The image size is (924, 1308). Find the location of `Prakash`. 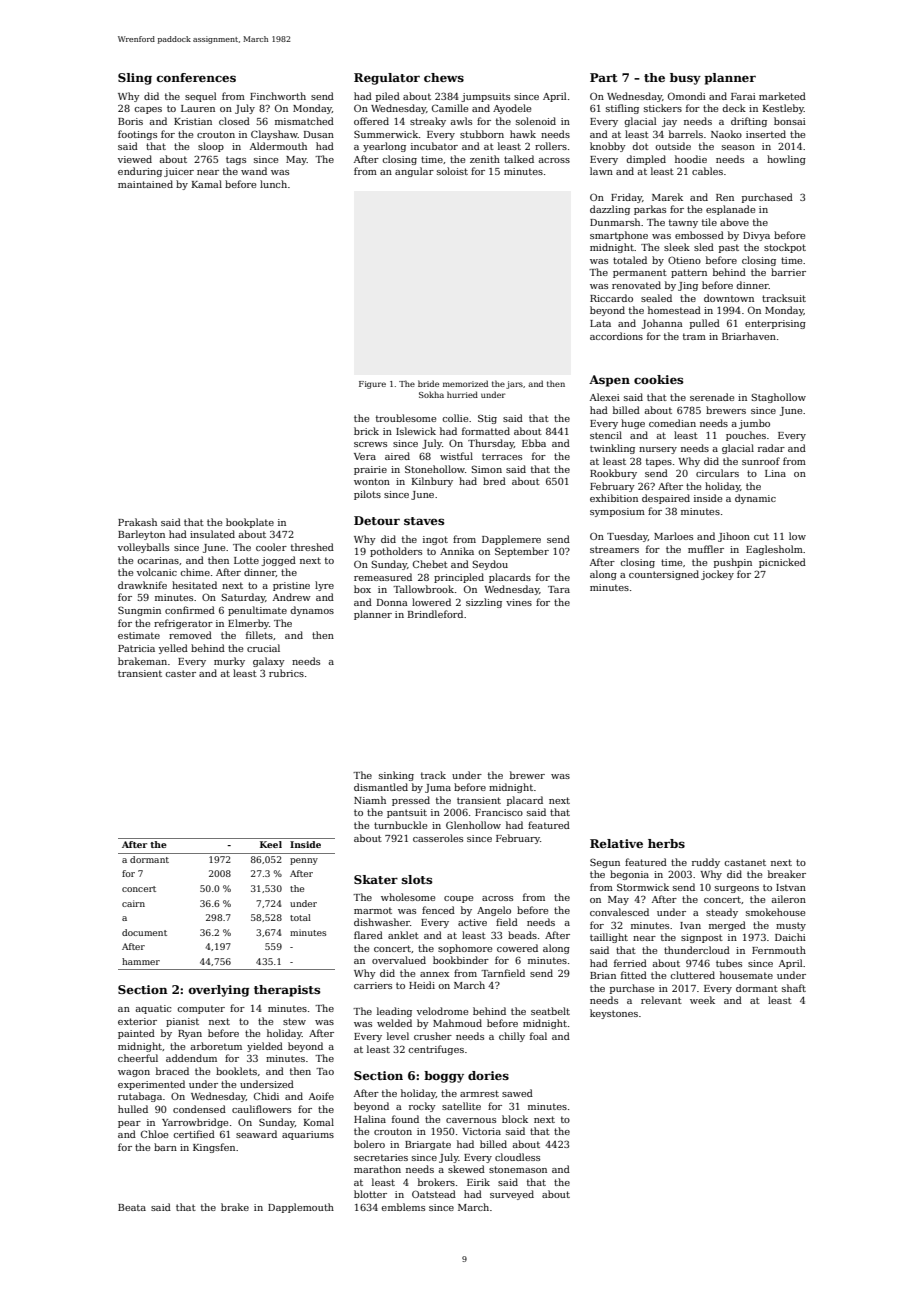

Prakash is located at coordinates (137, 522).
